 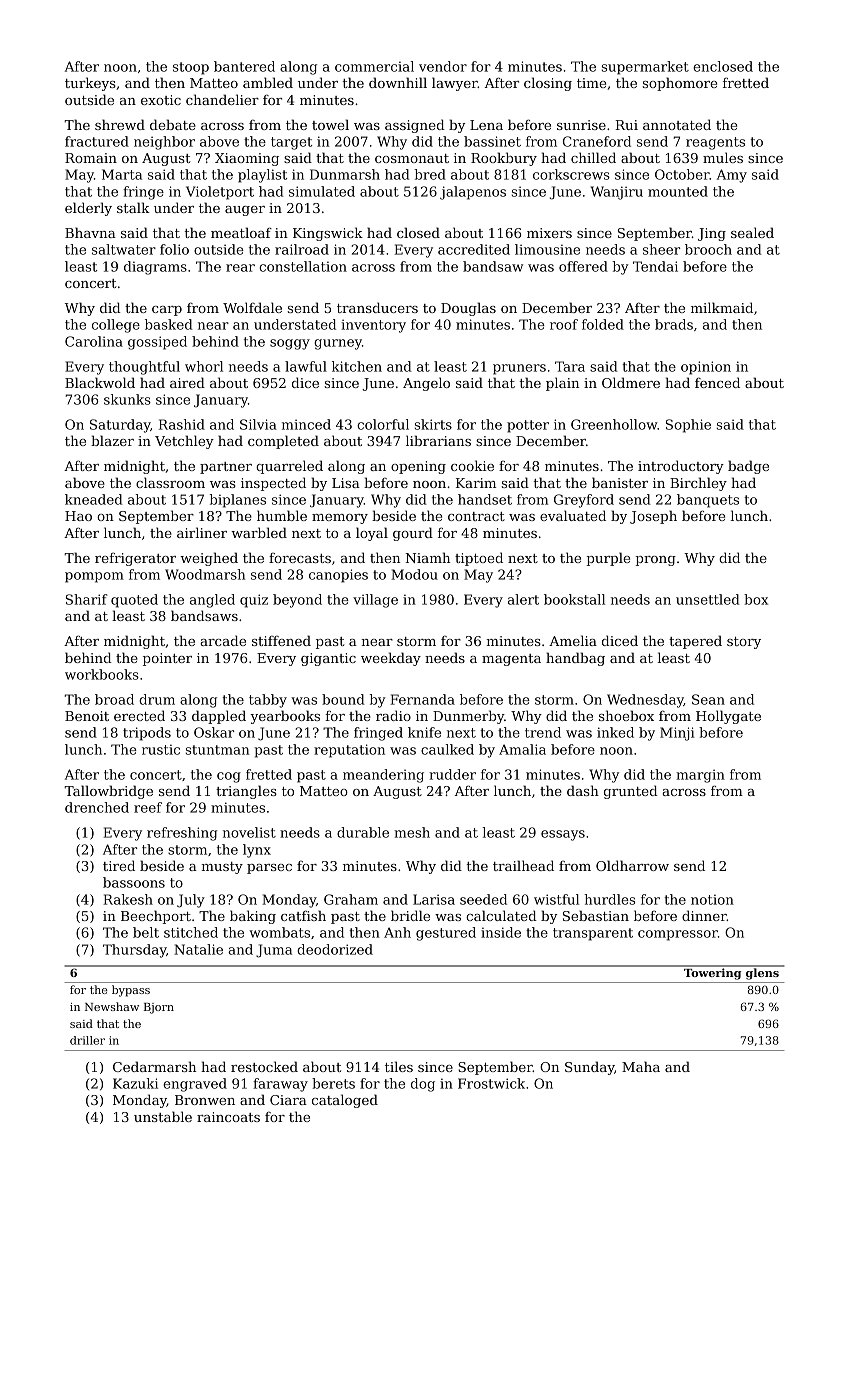 I want to click on notion, so click(x=712, y=899).
